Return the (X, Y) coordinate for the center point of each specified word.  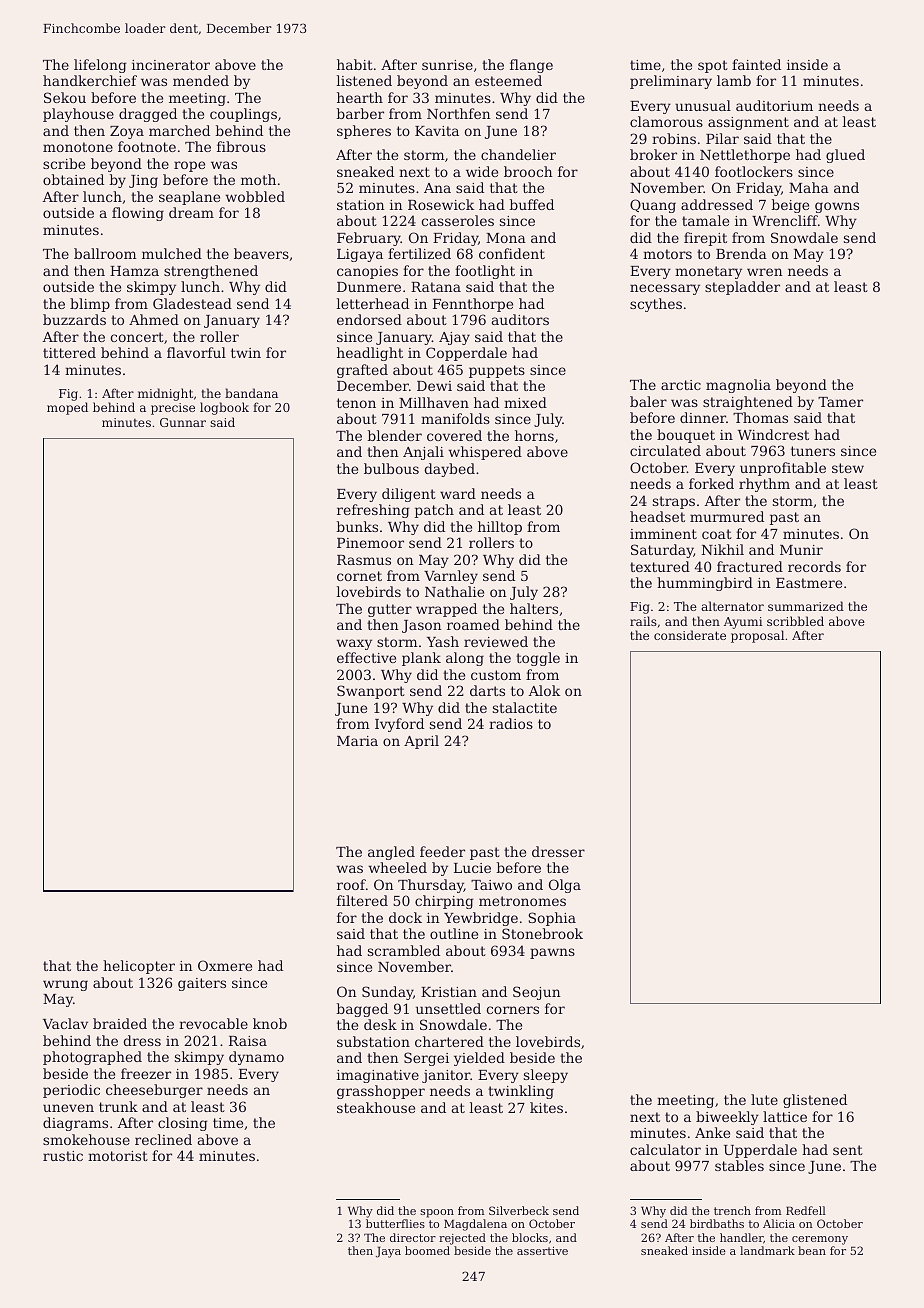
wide (482, 171)
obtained (73, 179)
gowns (837, 207)
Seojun (537, 993)
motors (667, 254)
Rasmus (364, 560)
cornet (359, 576)
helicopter (139, 967)
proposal (757, 636)
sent (848, 1150)
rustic (63, 1156)
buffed (531, 204)
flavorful (196, 352)
